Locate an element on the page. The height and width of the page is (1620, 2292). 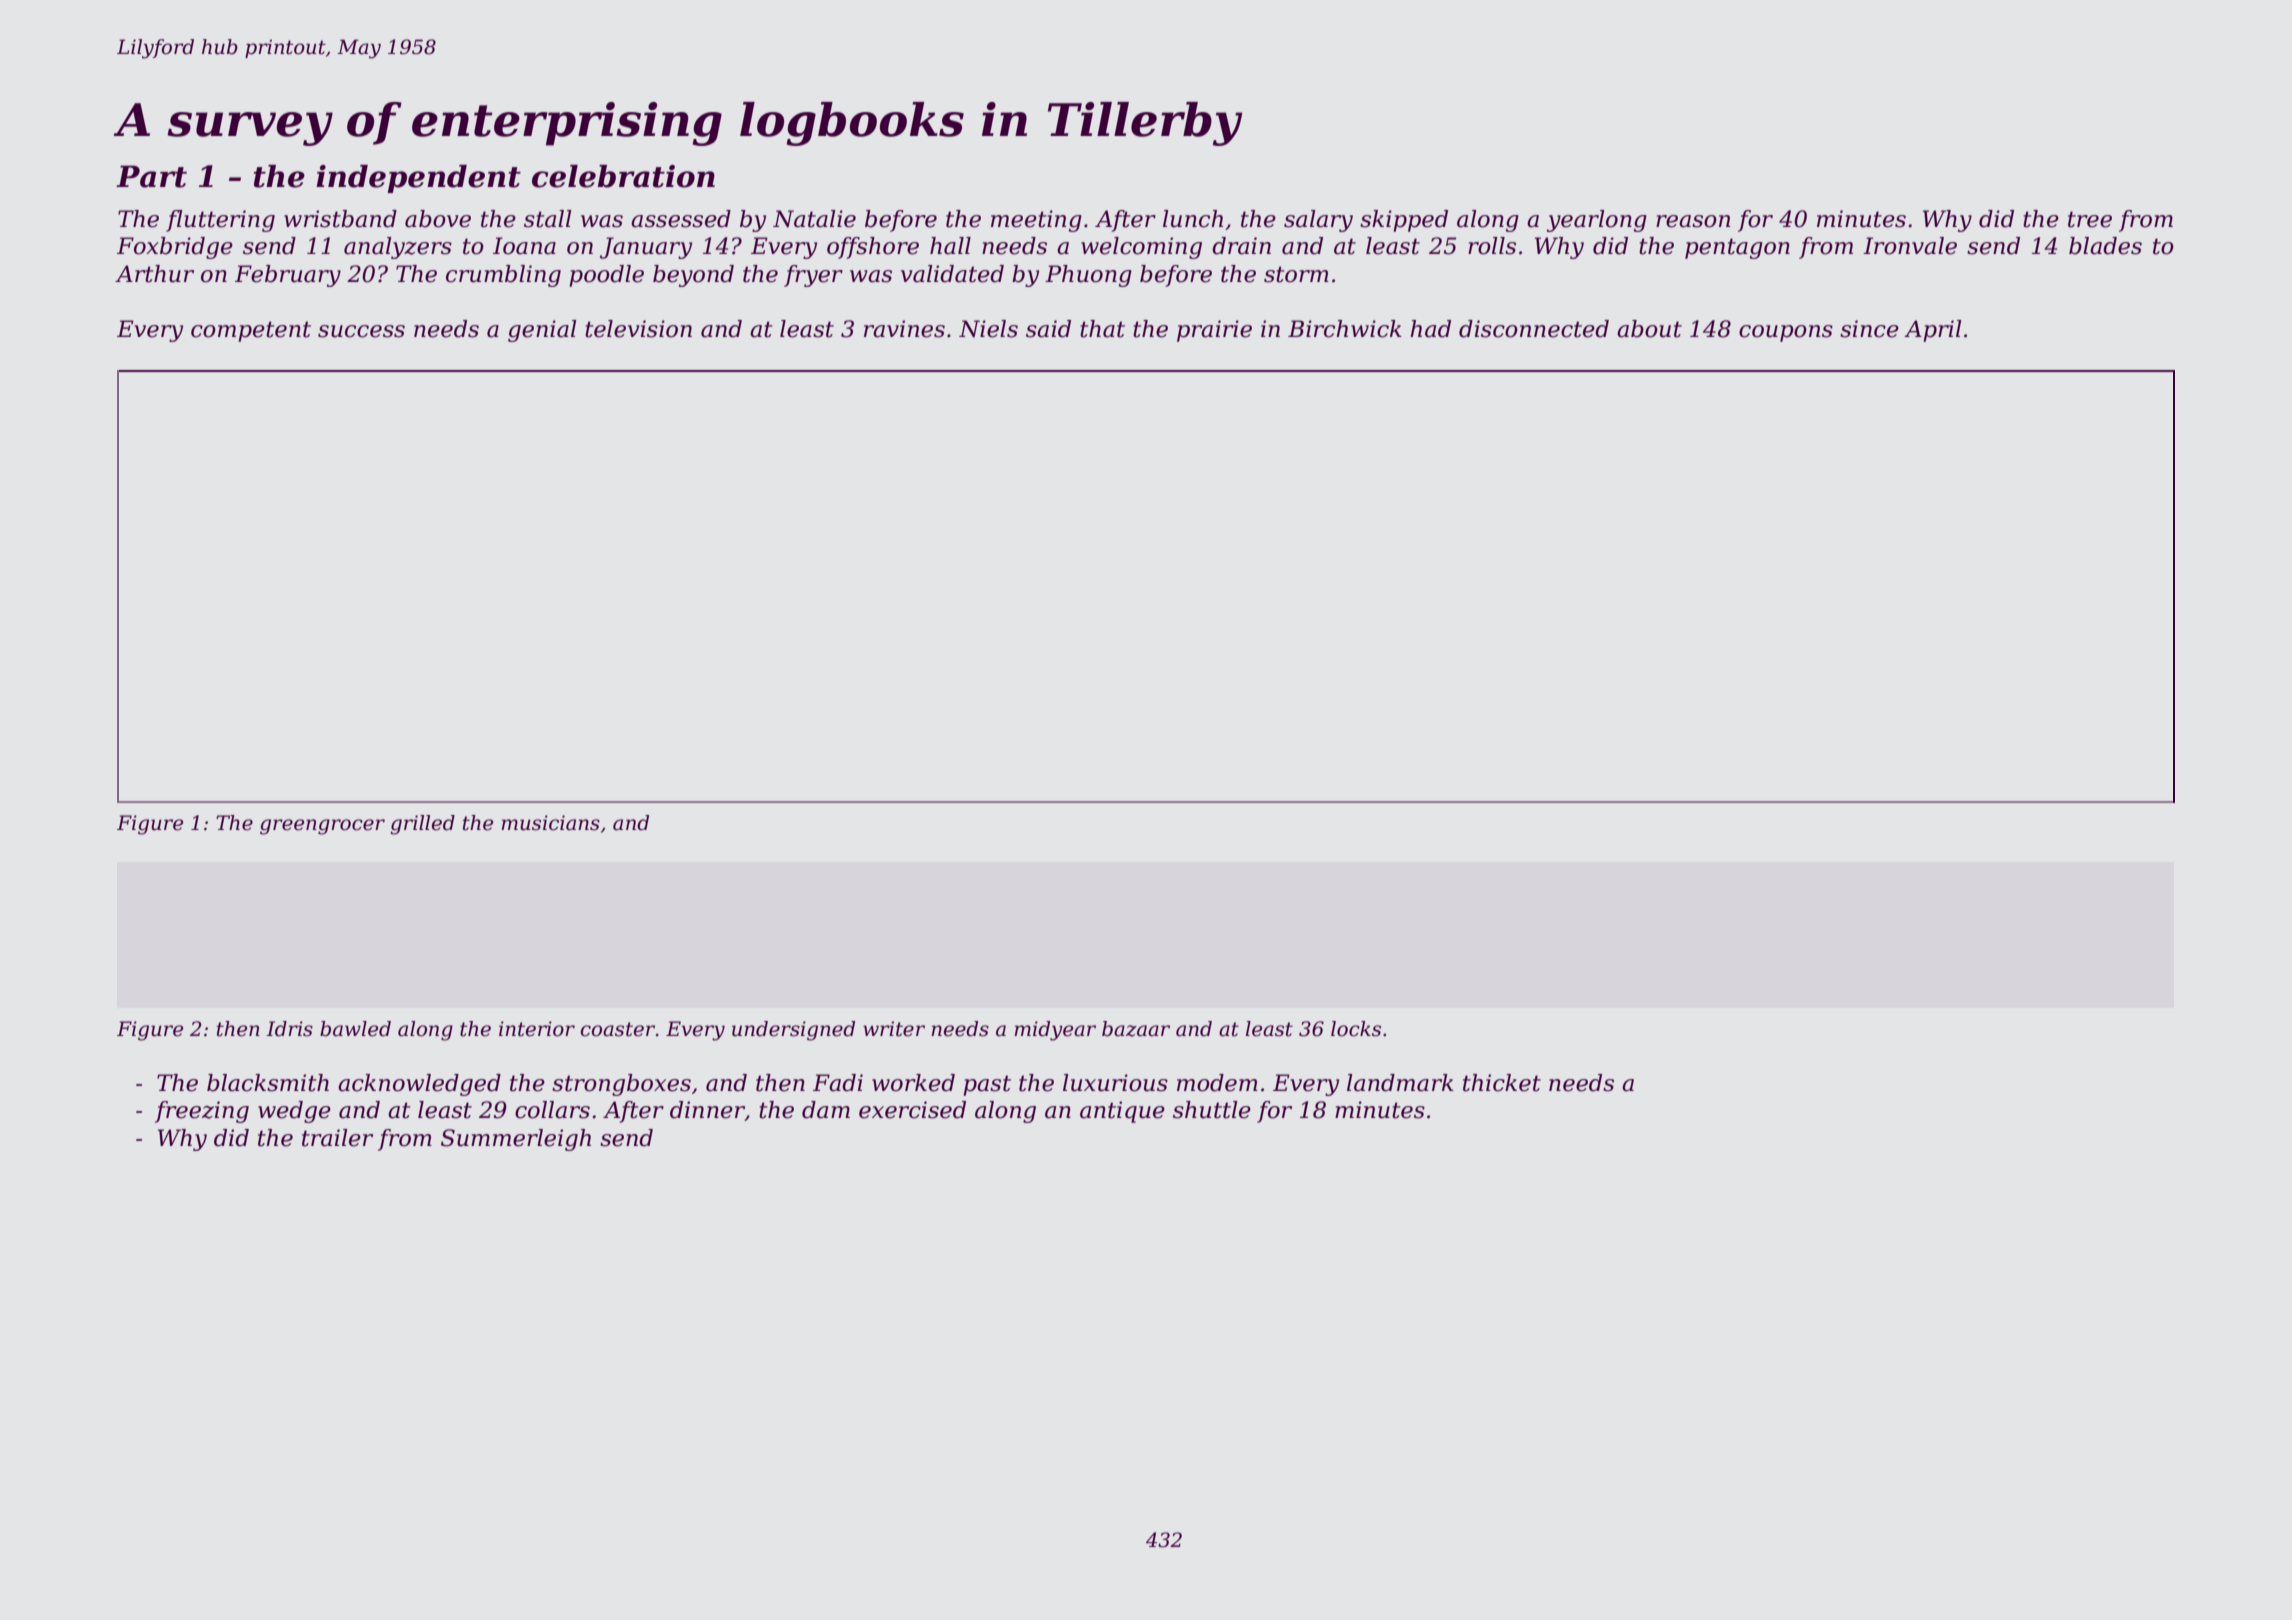
Idris is located at coordinates (289, 1029).
